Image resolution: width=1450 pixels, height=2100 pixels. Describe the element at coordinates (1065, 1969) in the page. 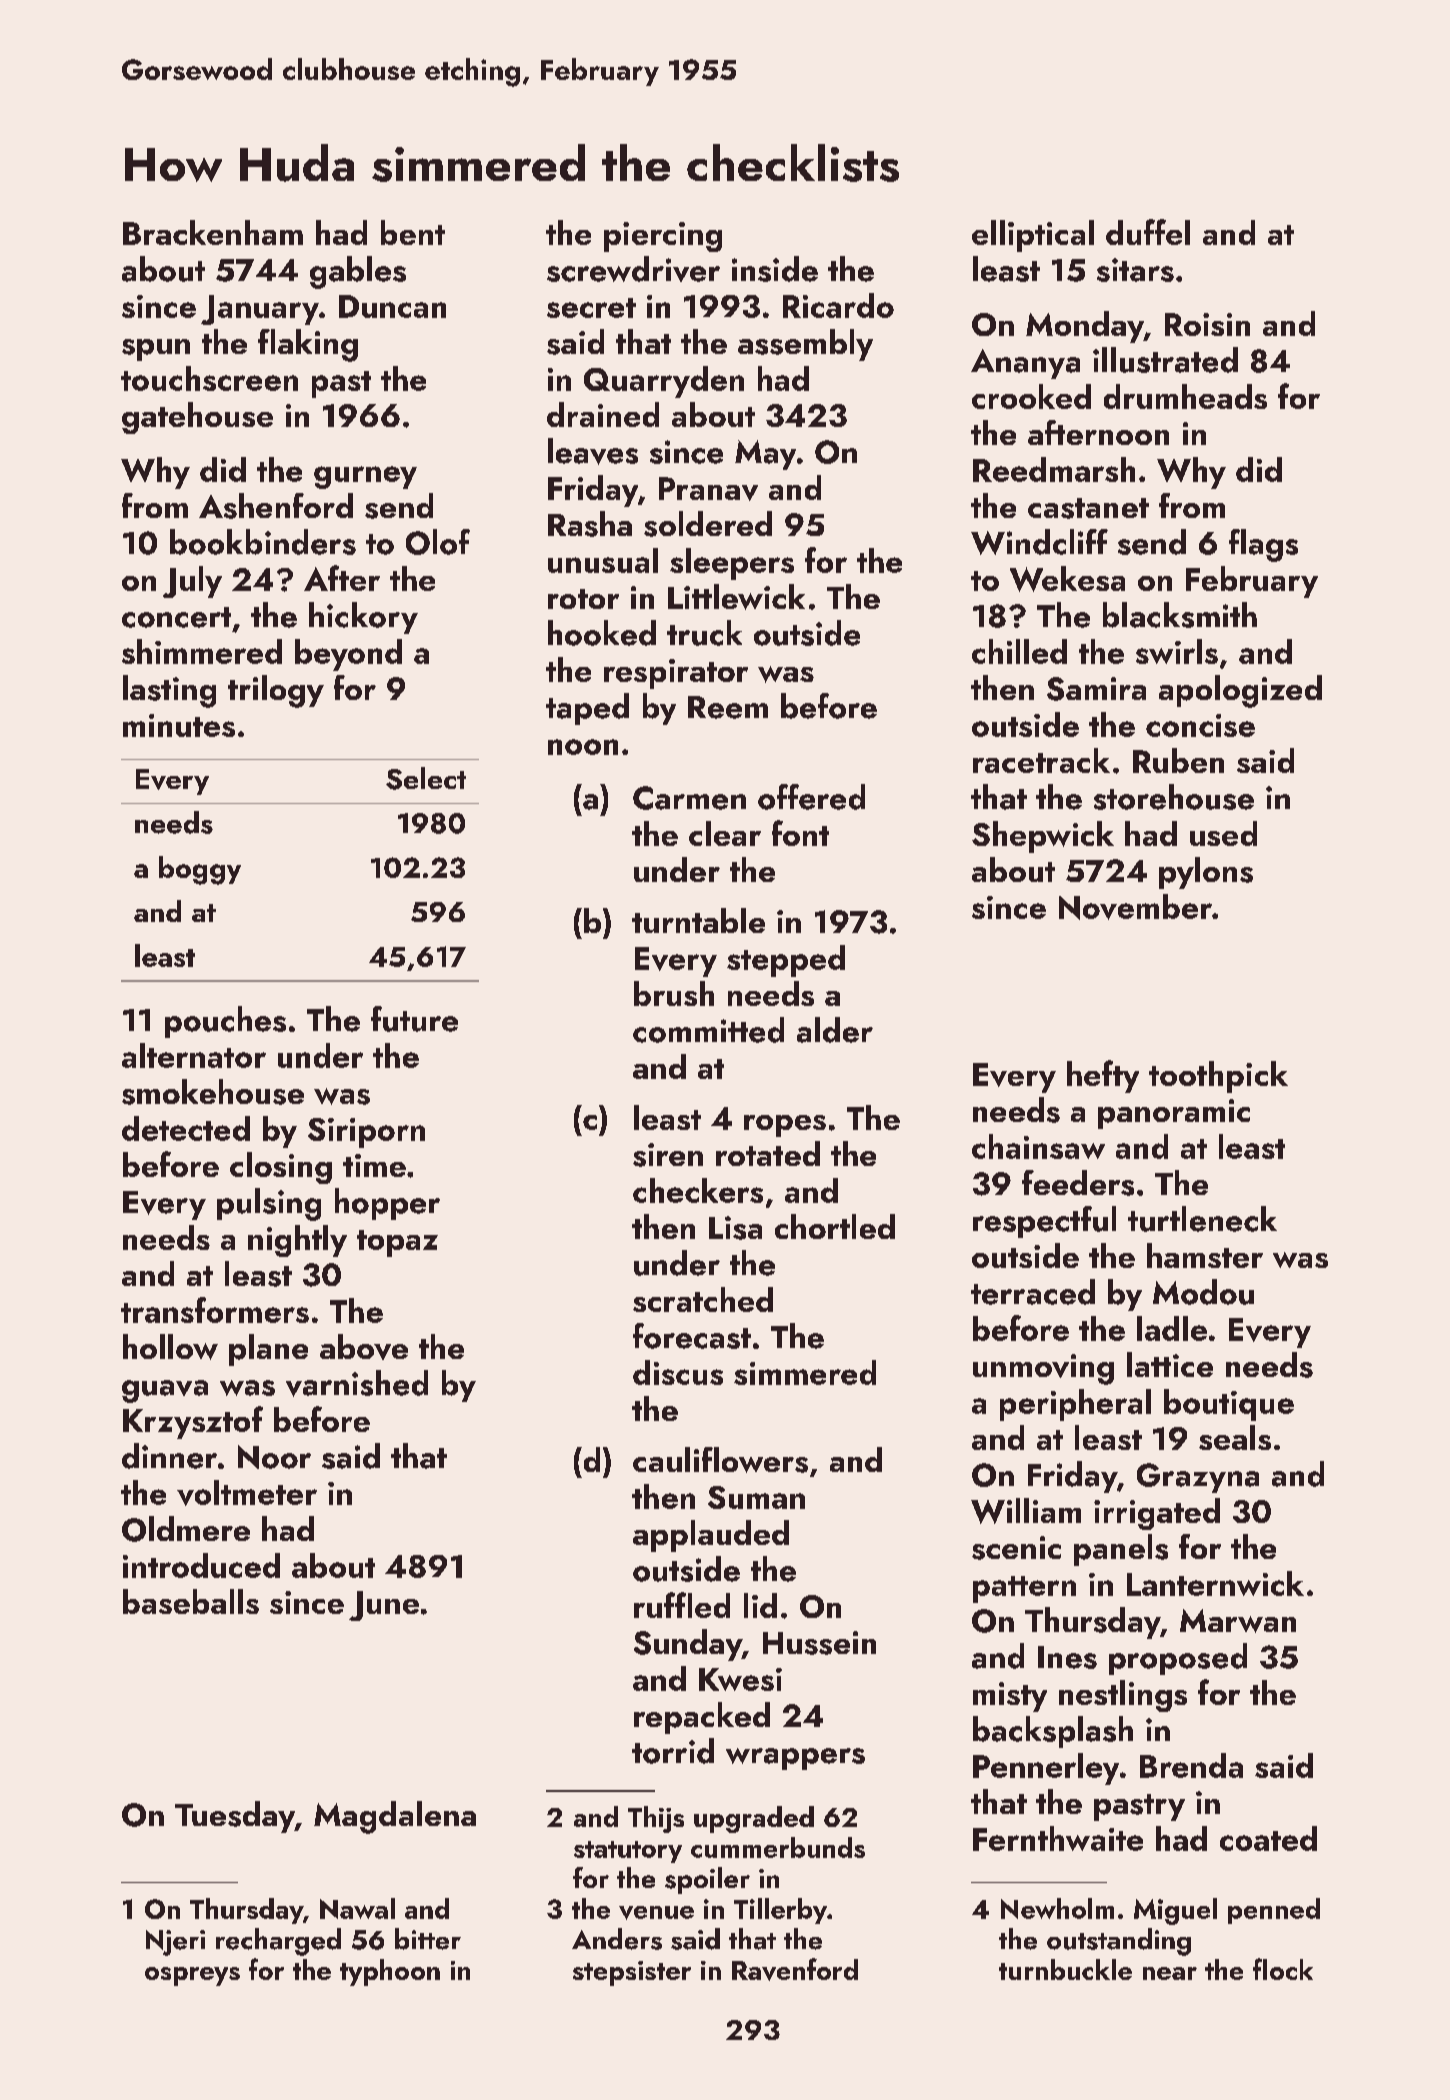

I see `turnbuckle` at that location.
